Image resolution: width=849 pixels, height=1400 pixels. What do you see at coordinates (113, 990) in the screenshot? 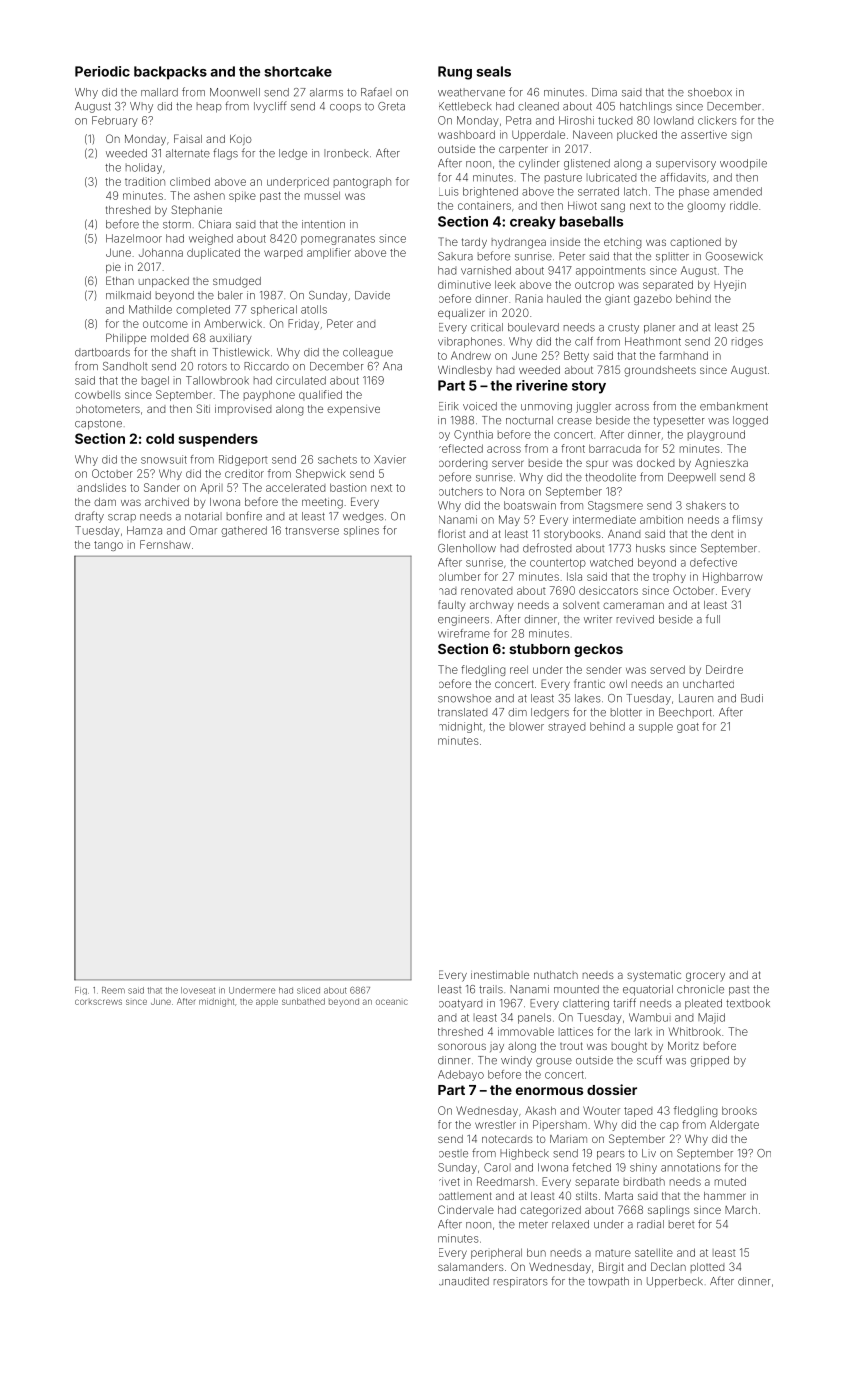
I see `Reem` at bounding box center [113, 990].
